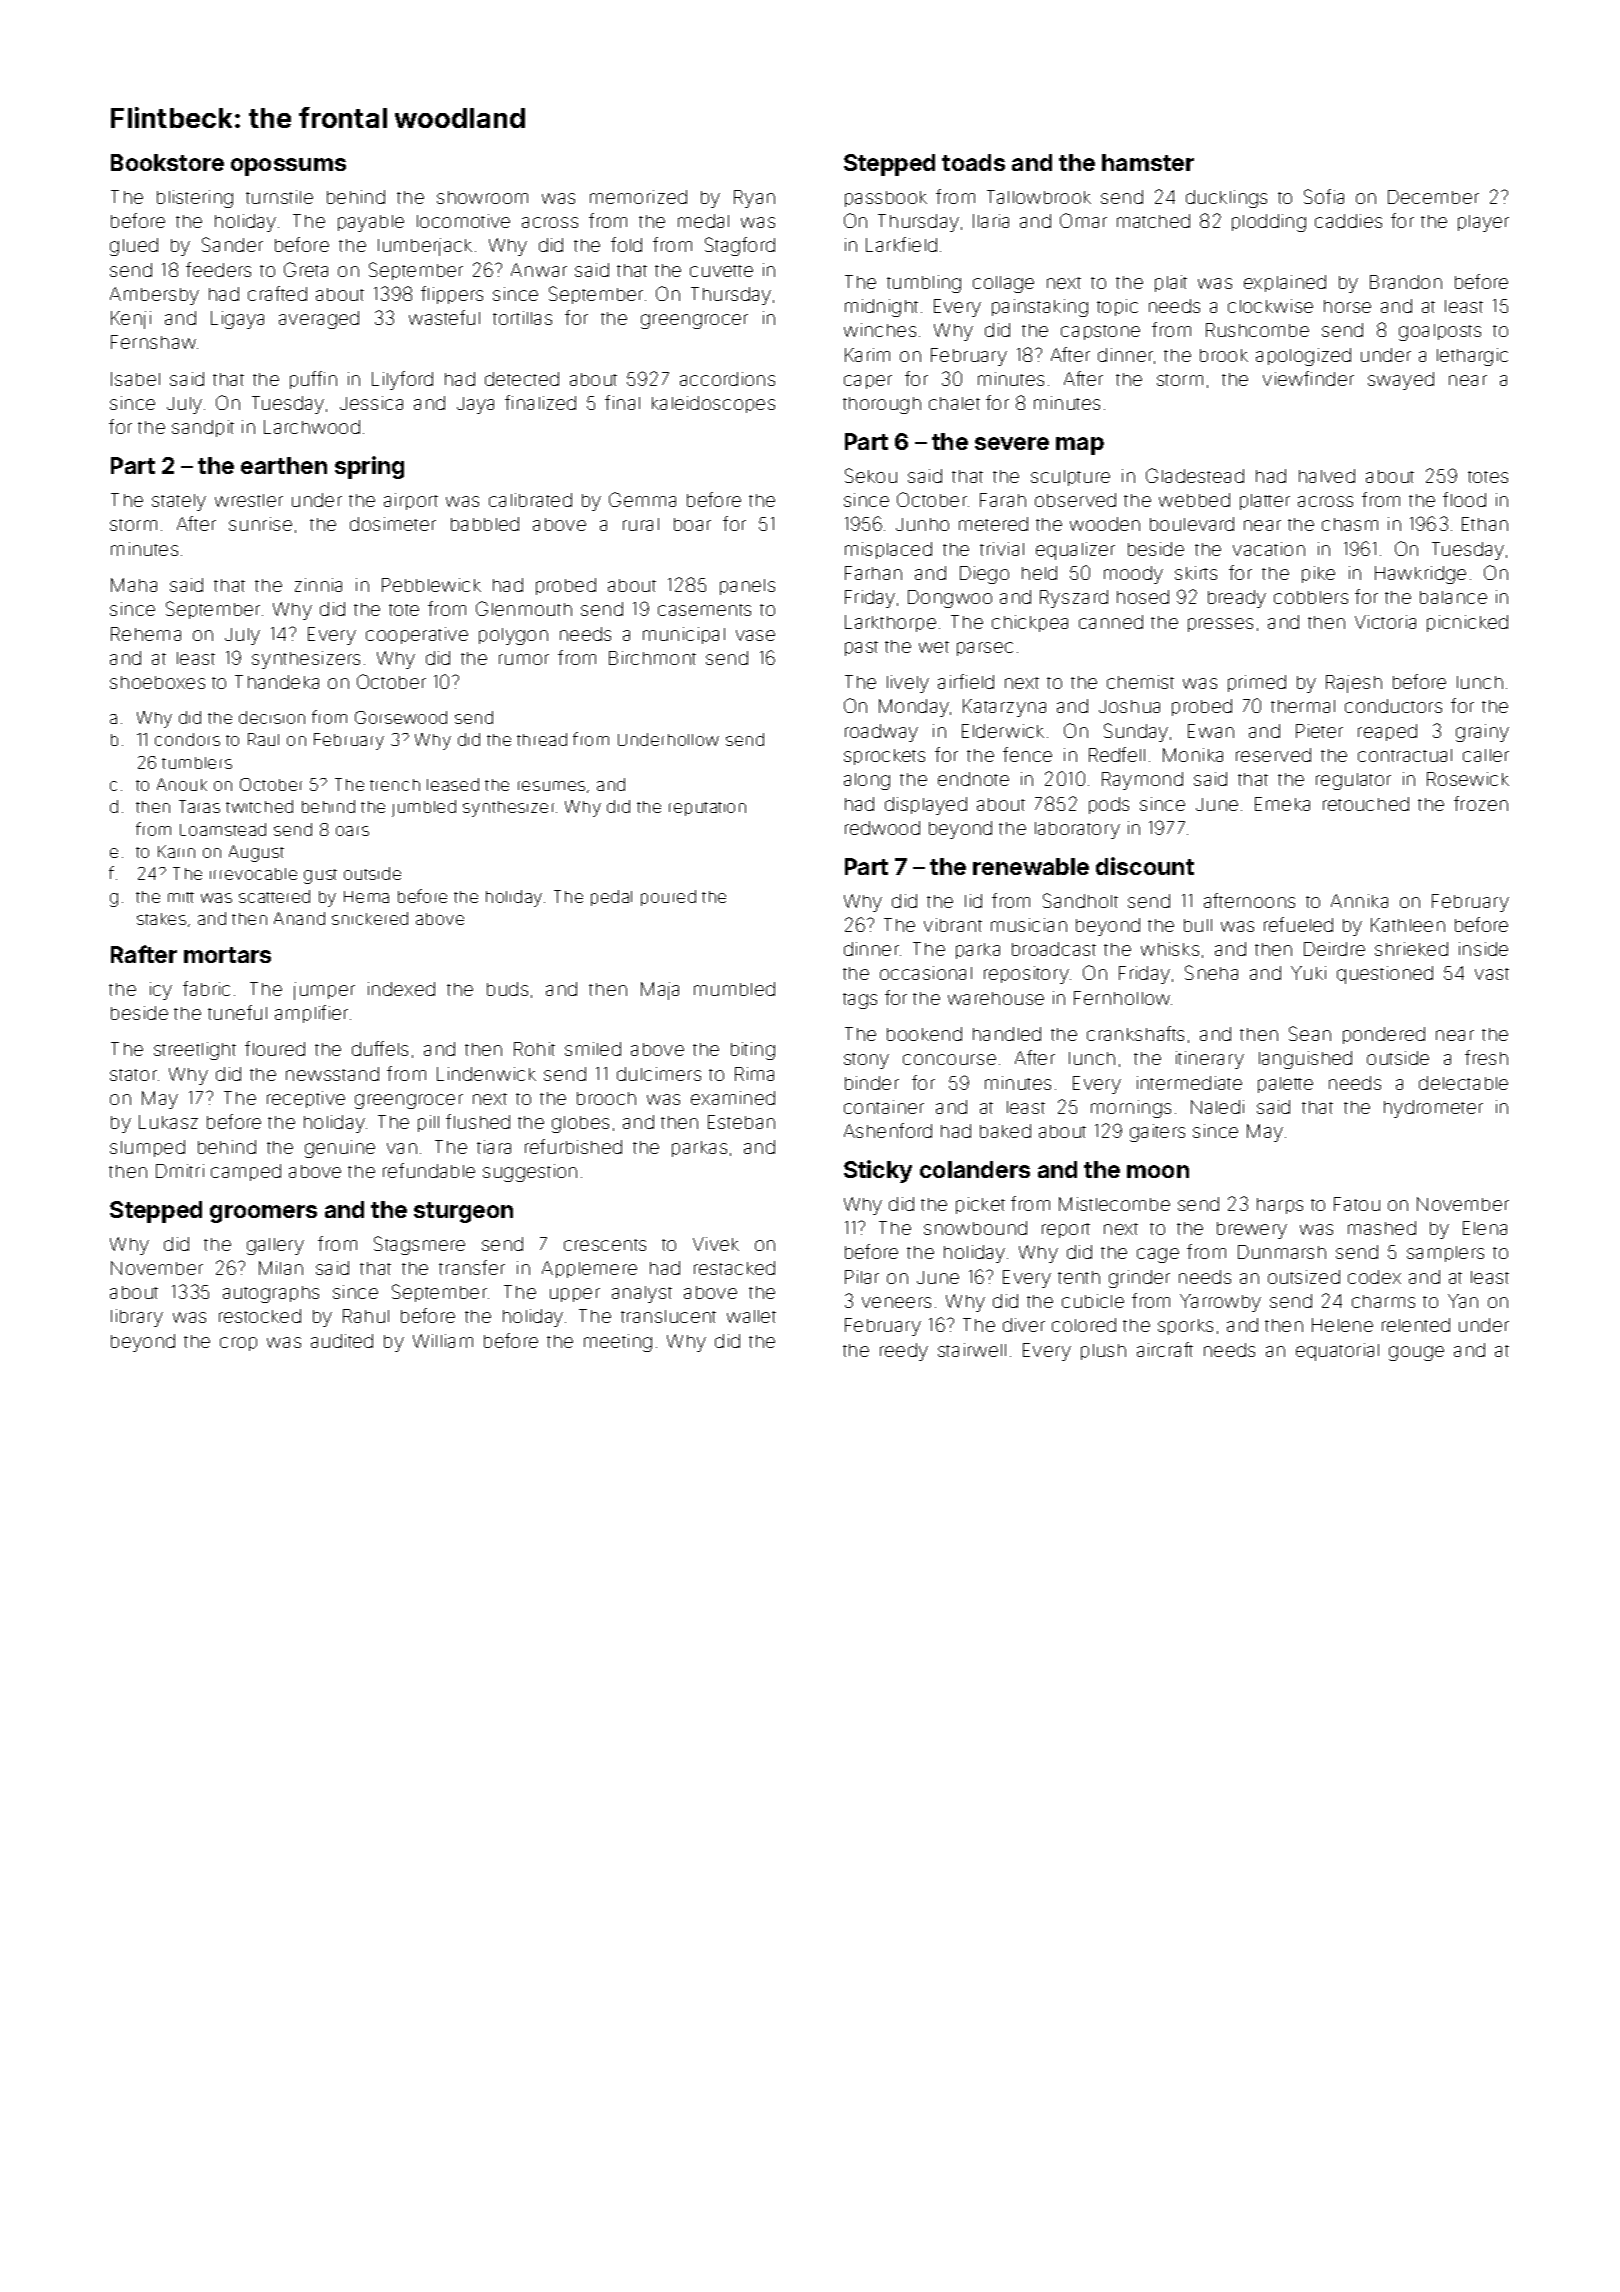 This screenshot has height=2292, width=1620. What do you see at coordinates (618, 1343) in the screenshot?
I see `meeting` at bounding box center [618, 1343].
